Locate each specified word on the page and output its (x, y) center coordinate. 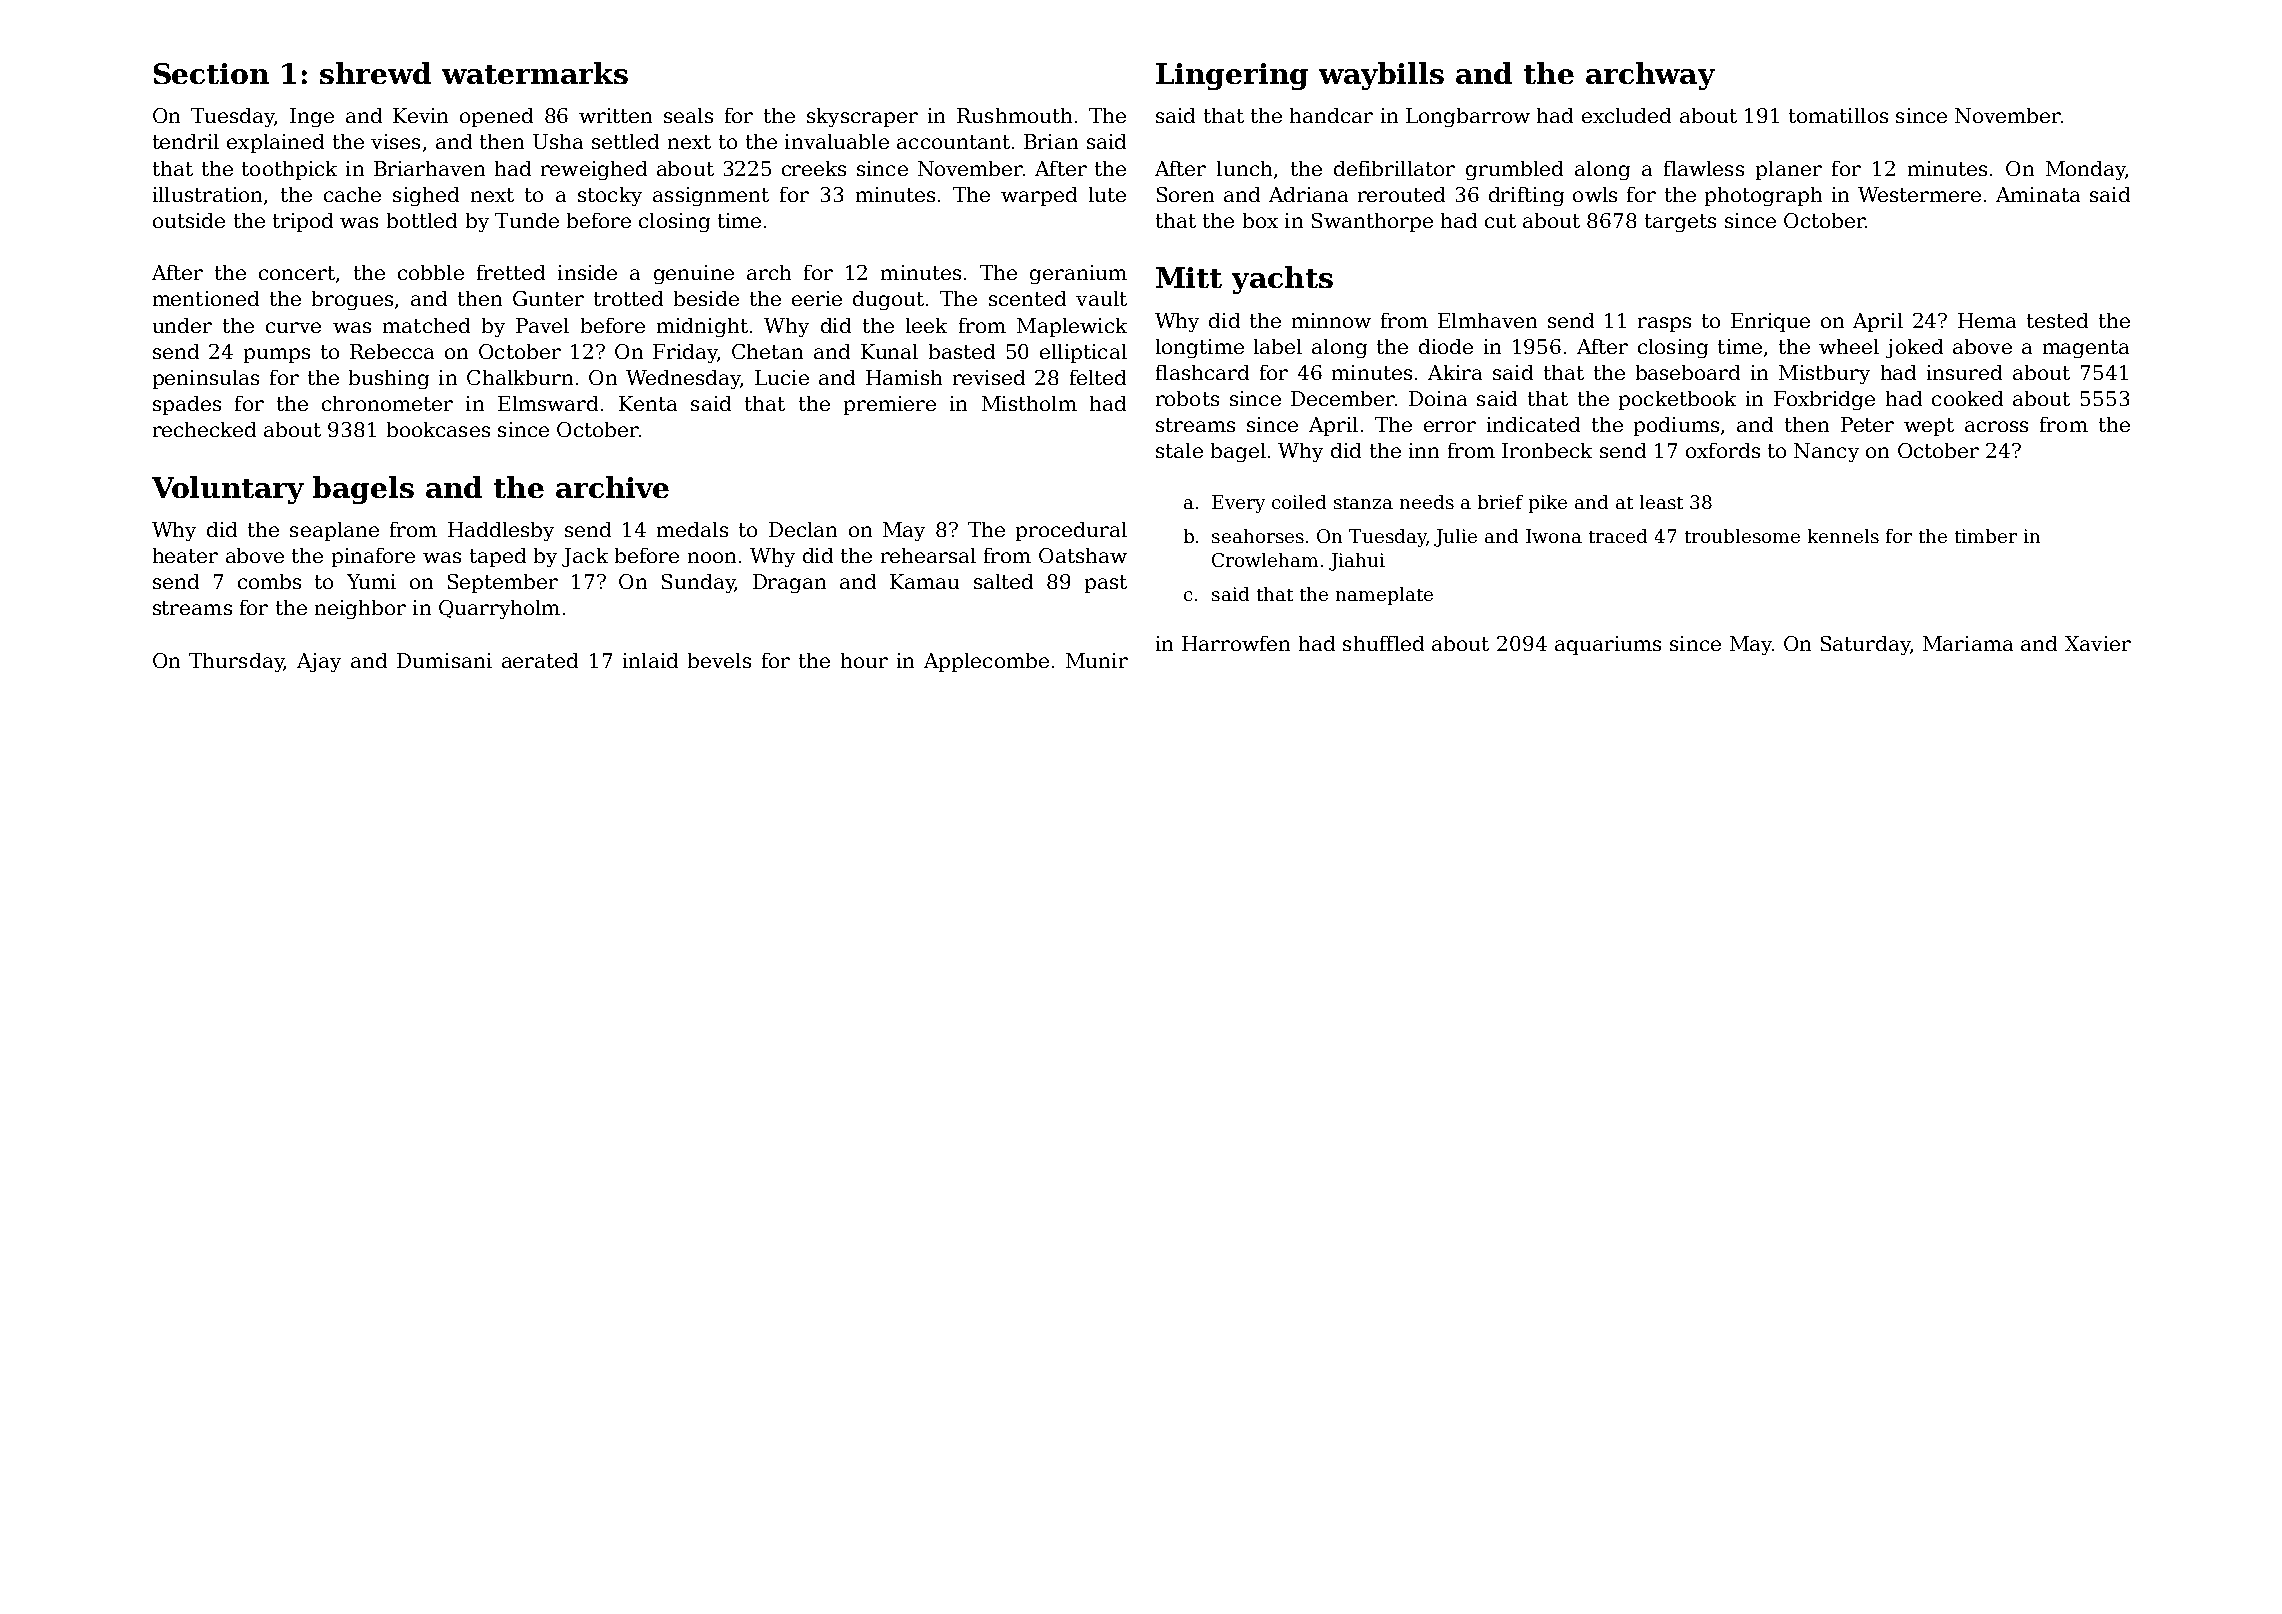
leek (926, 325)
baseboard (1688, 372)
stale (1179, 450)
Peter (1867, 424)
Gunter (548, 298)
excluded (1626, 115)
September (503, 583)
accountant (953, 142)
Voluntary (228, 490)
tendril (186, 141)
